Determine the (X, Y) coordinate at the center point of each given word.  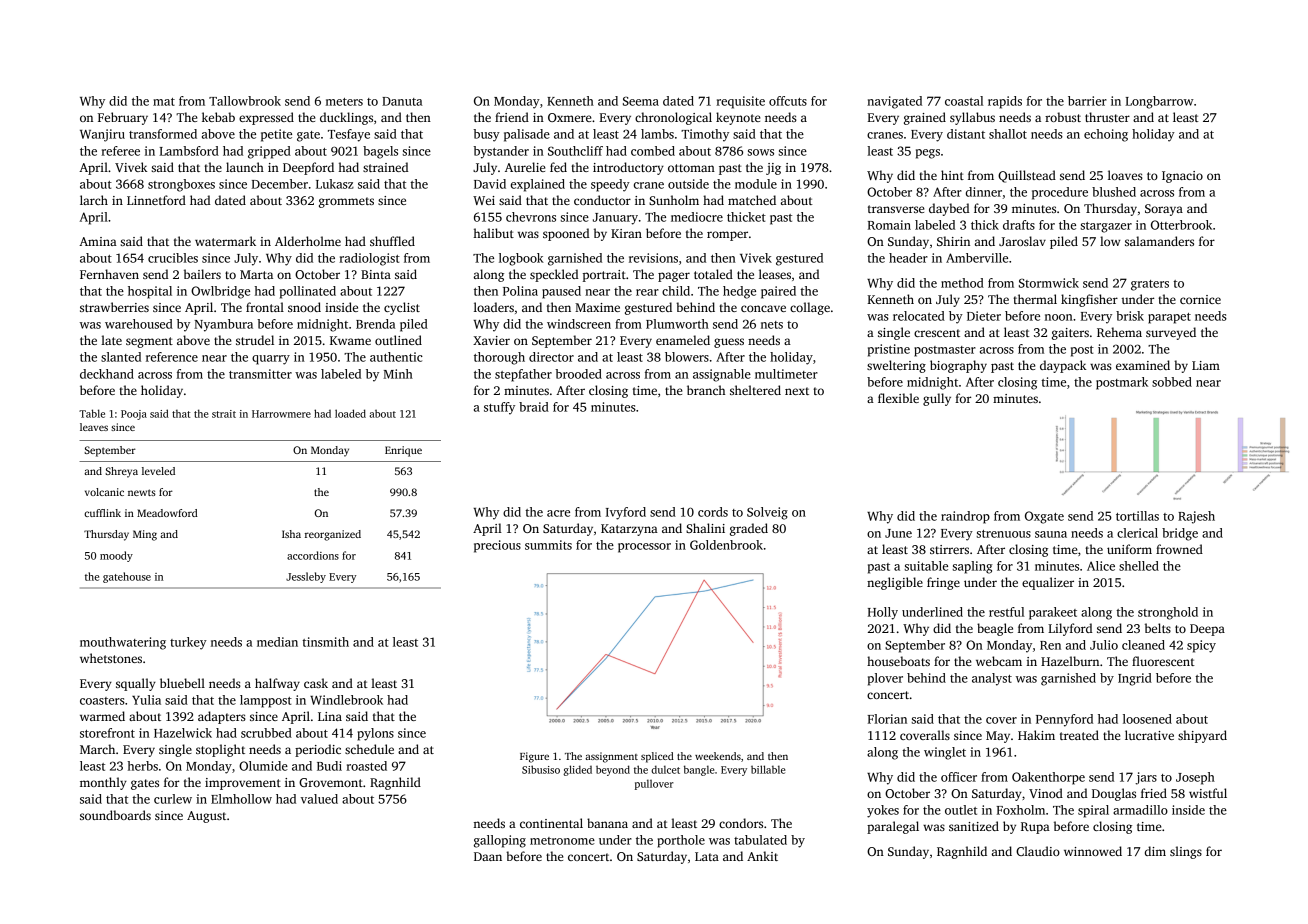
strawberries (114, 307)
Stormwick (1049, 283)
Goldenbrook (726, 545)
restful (1006, 612)
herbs (142, 766)
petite (276, 135)
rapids (1005, 102)
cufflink (102, 513)
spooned (566, 234)
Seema (641, 101)
